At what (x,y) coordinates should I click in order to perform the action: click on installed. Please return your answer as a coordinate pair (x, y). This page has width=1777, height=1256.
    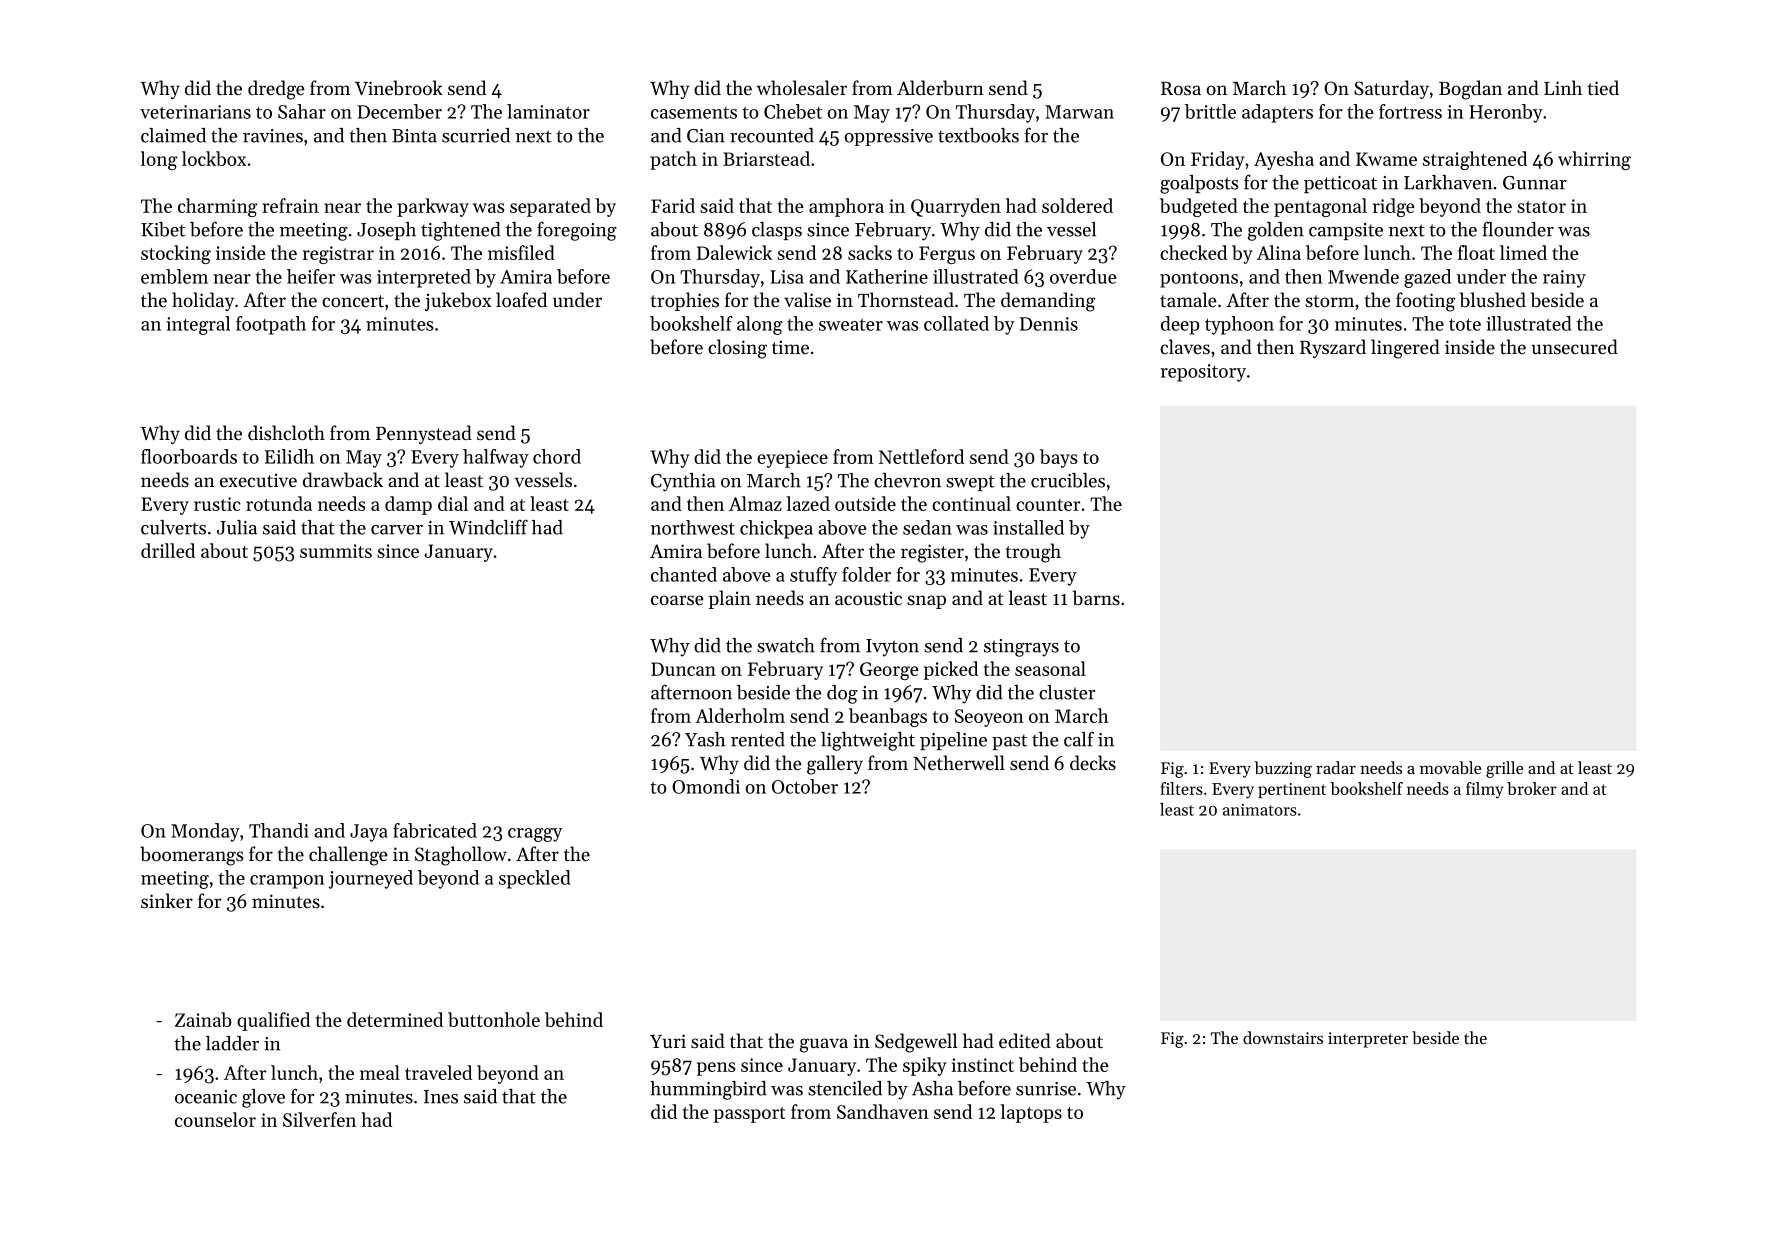
    Looking at the image, I should click on (1028, 527).
